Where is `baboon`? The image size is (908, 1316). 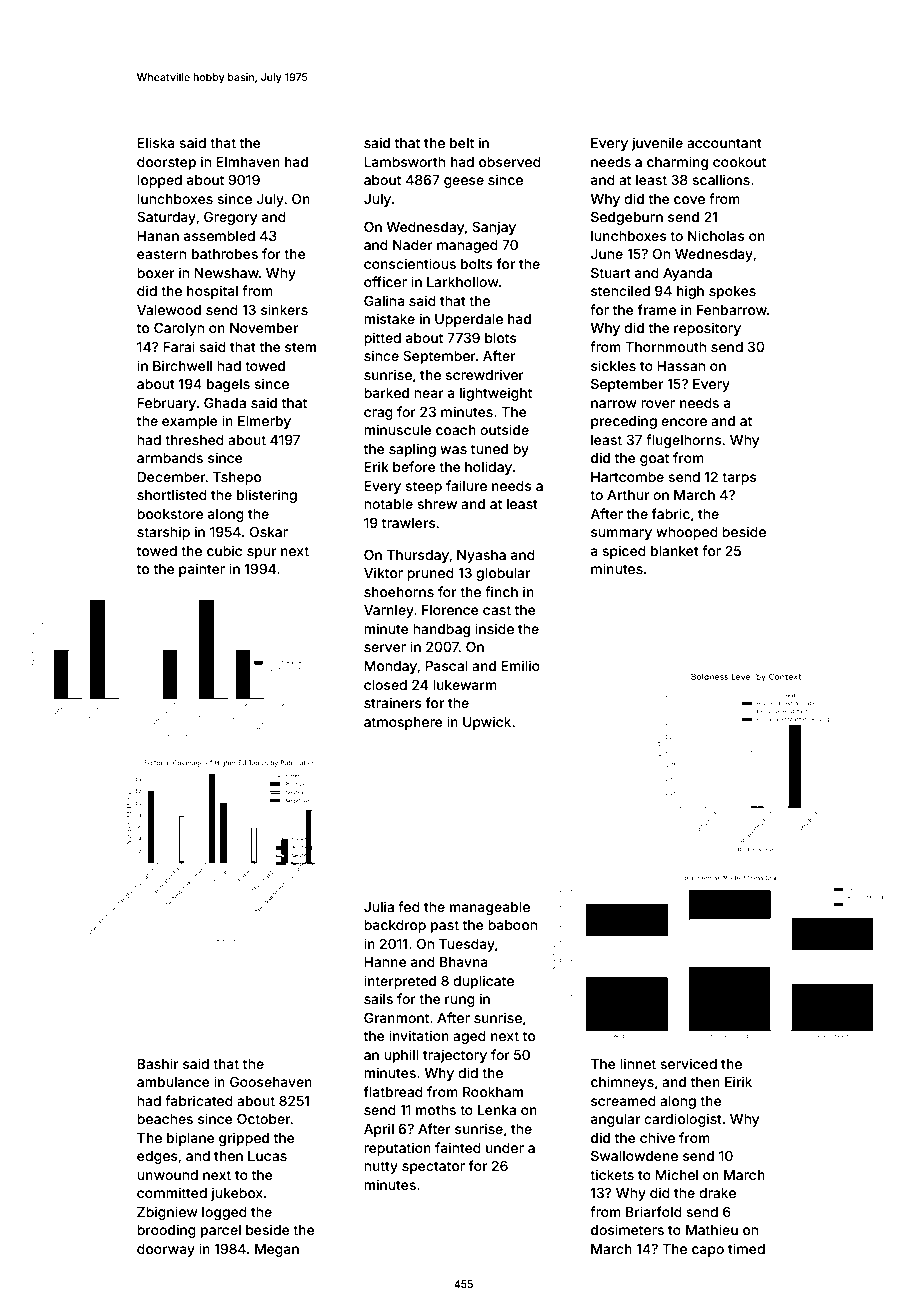
baboon is located at coordinates (512, 925).
